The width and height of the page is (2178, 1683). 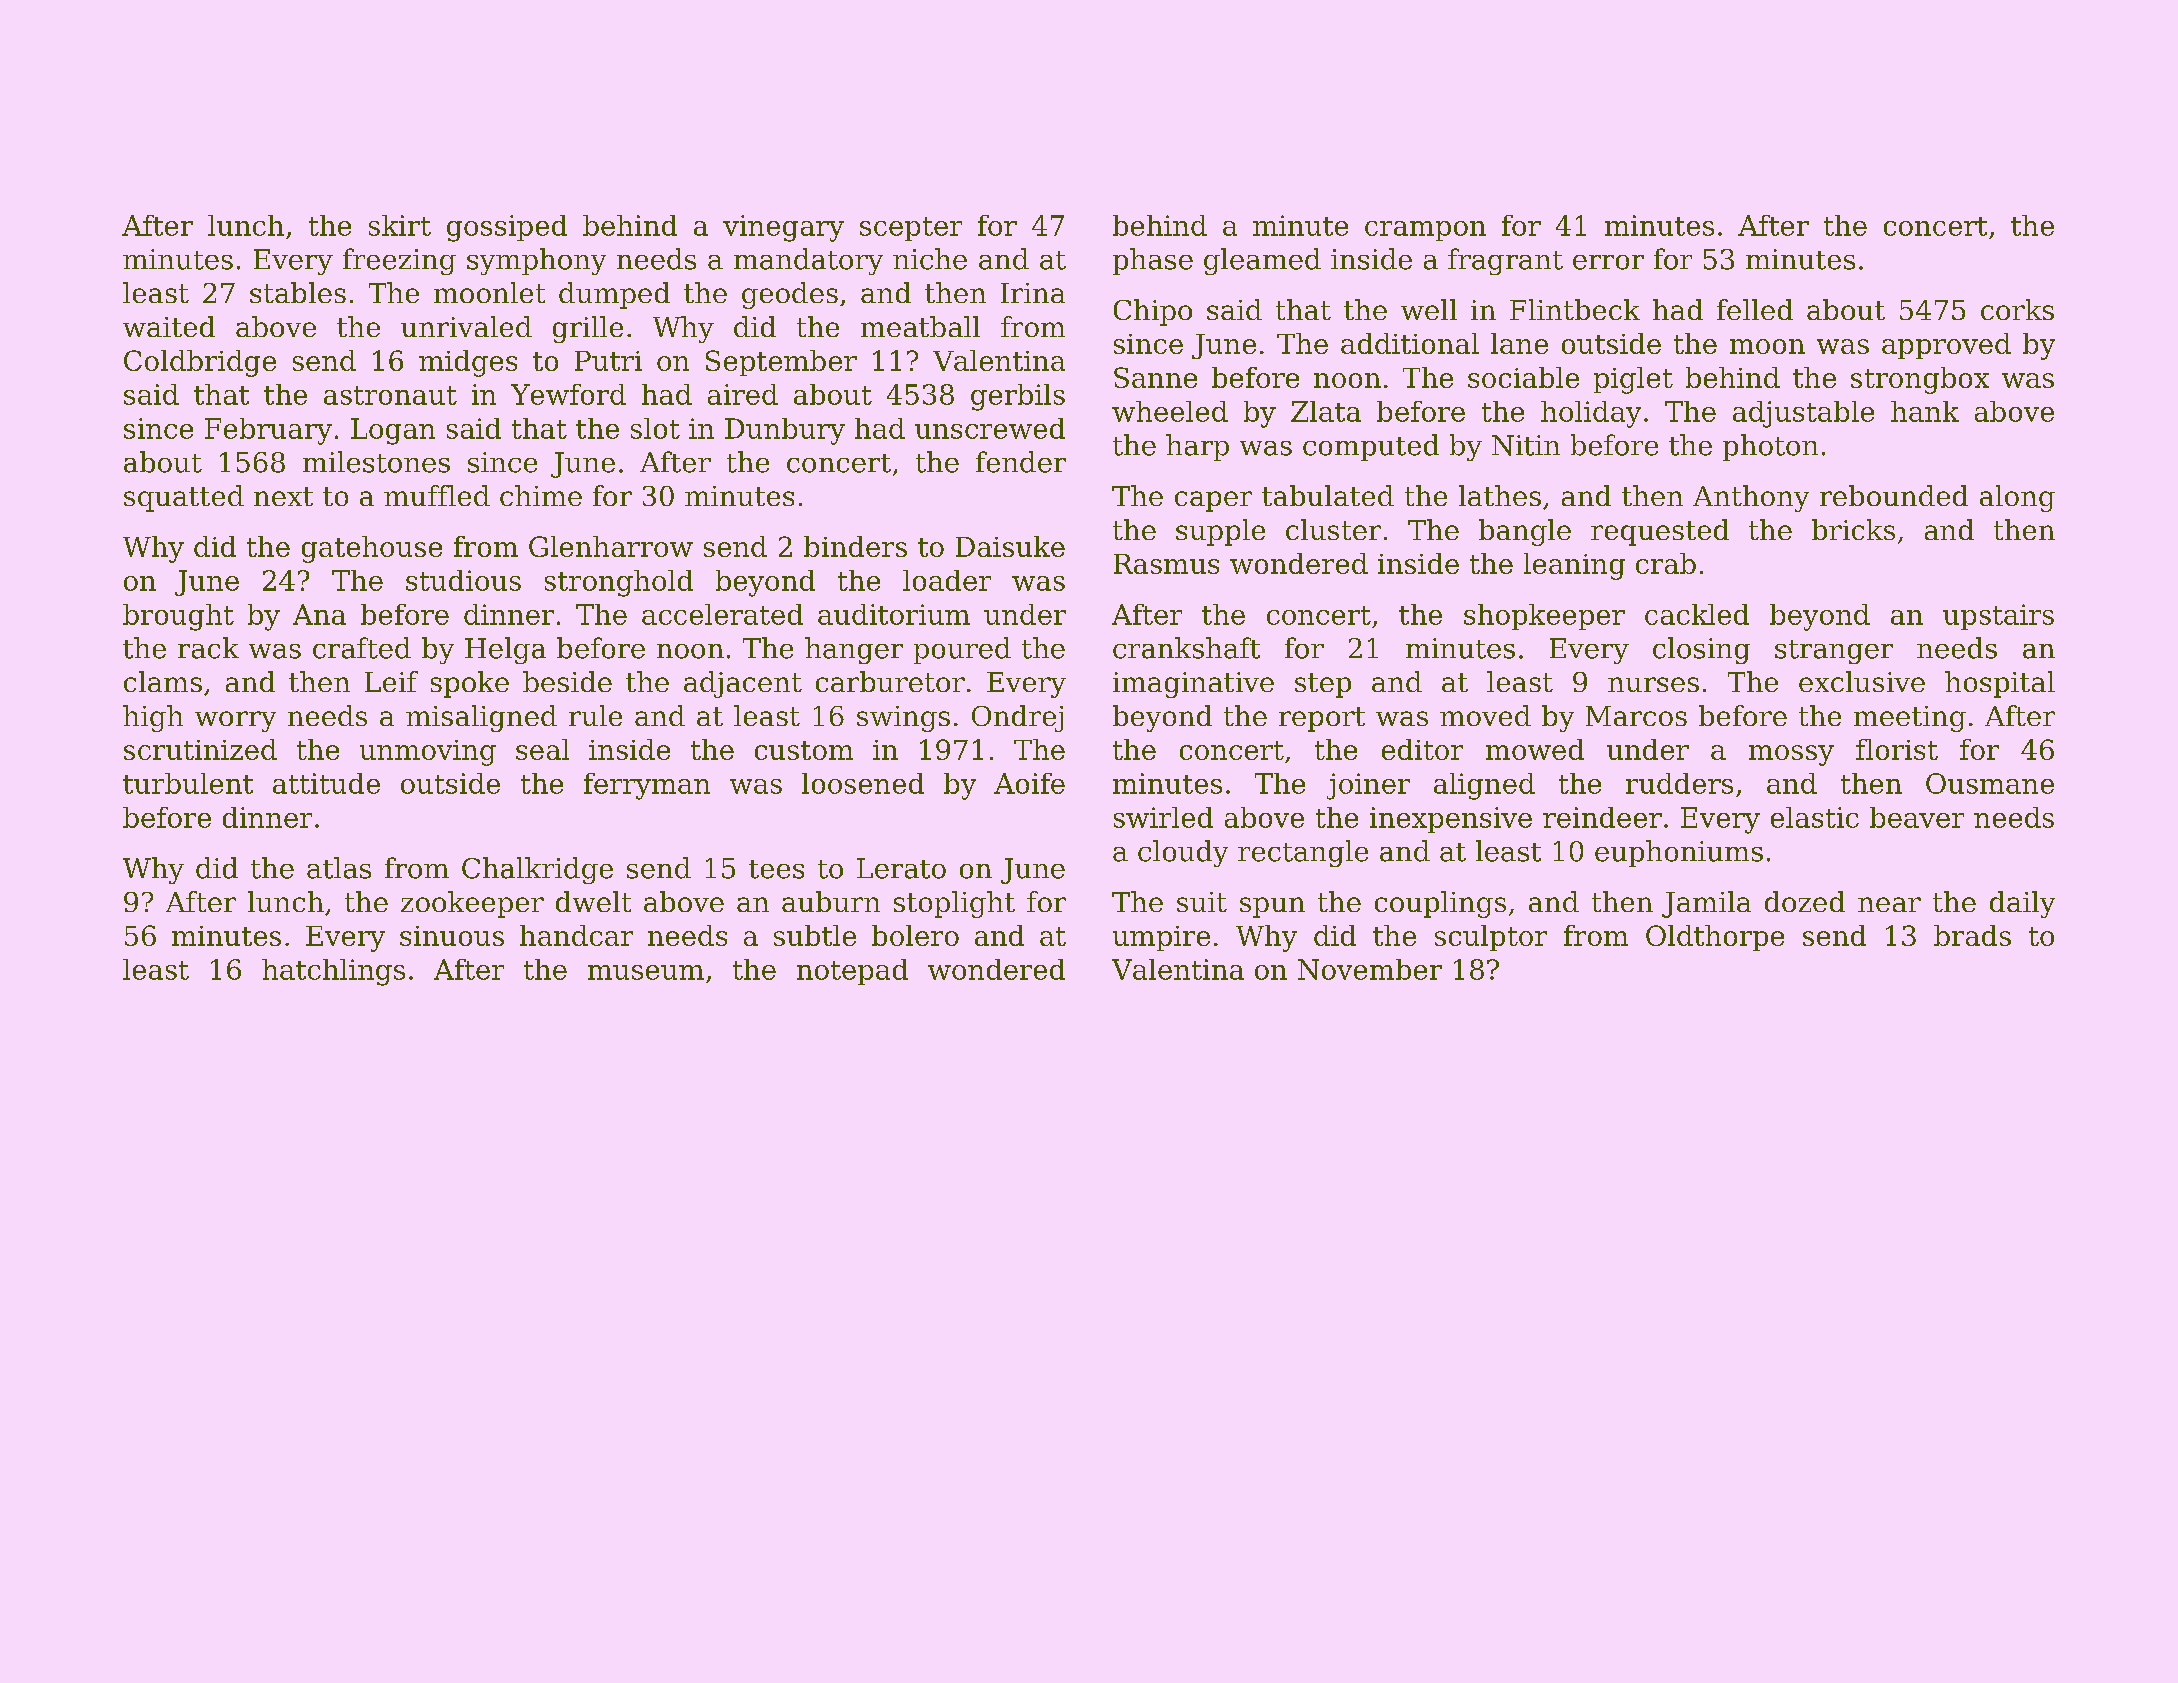 What do you see at coordinates (452, 936) in the page?
I see `sinuous` at bounding box center [452, 936].
